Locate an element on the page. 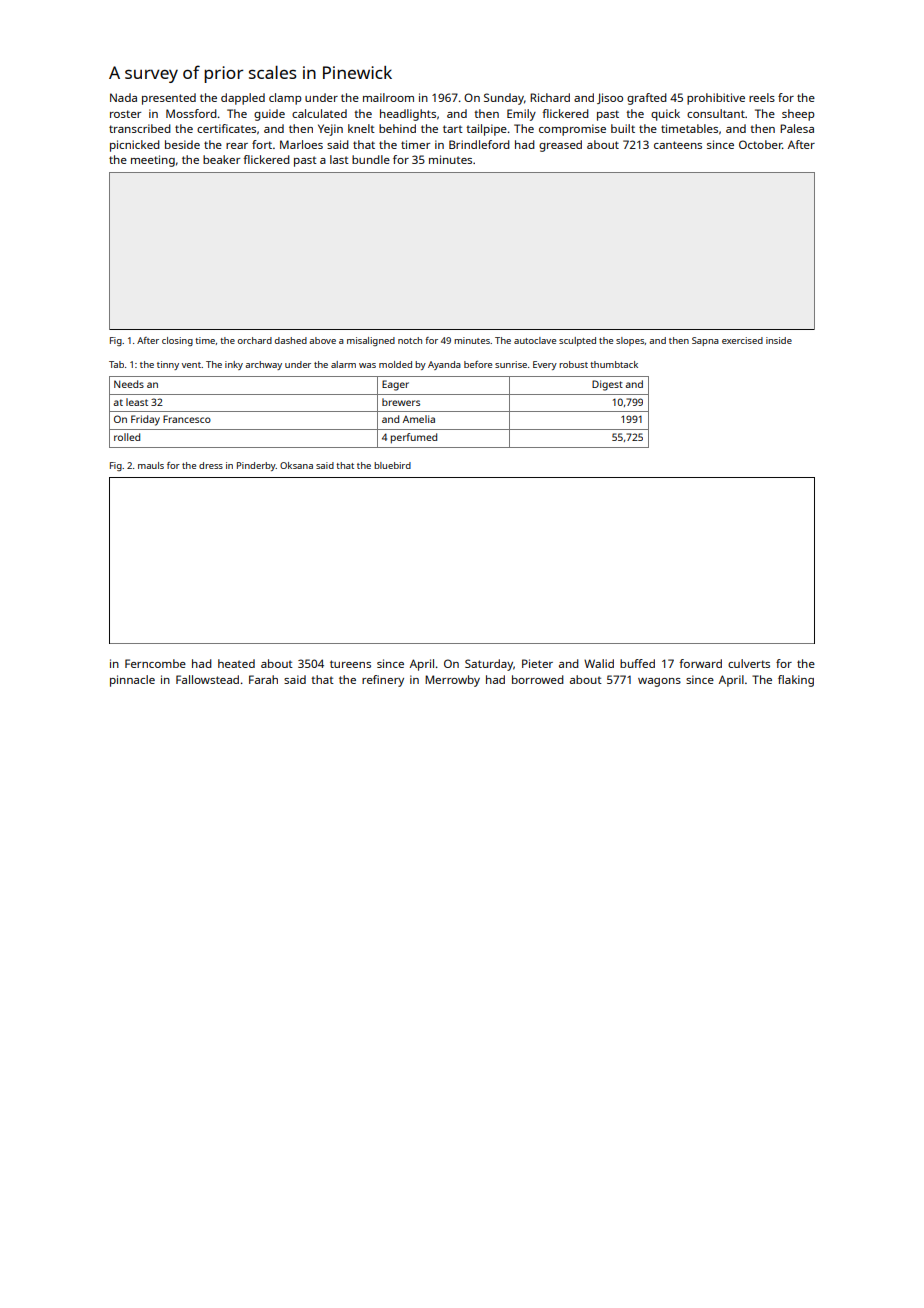 This page has height=1308, width=924. perfumed is located at coordinates (414, 438).
